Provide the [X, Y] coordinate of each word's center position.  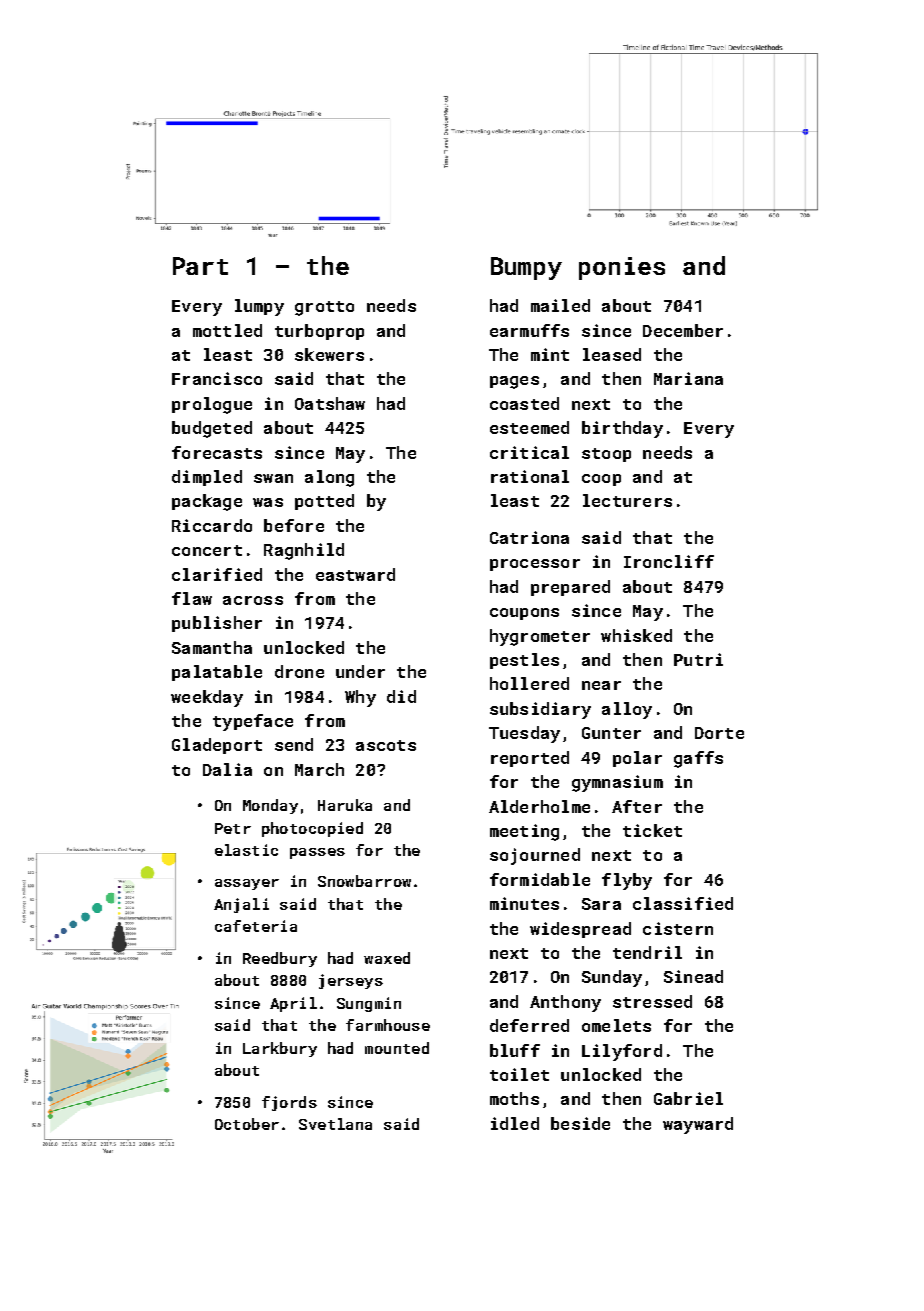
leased [612, 354]
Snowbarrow [364, 881]
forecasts [217, 452]
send [294, 744]
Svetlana [335, 1124]
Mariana [688, 378]
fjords [289, 1103]
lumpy [259, 307]
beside [580, 1123]
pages [514, 382]
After [637, 806]
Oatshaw [330, 403]
